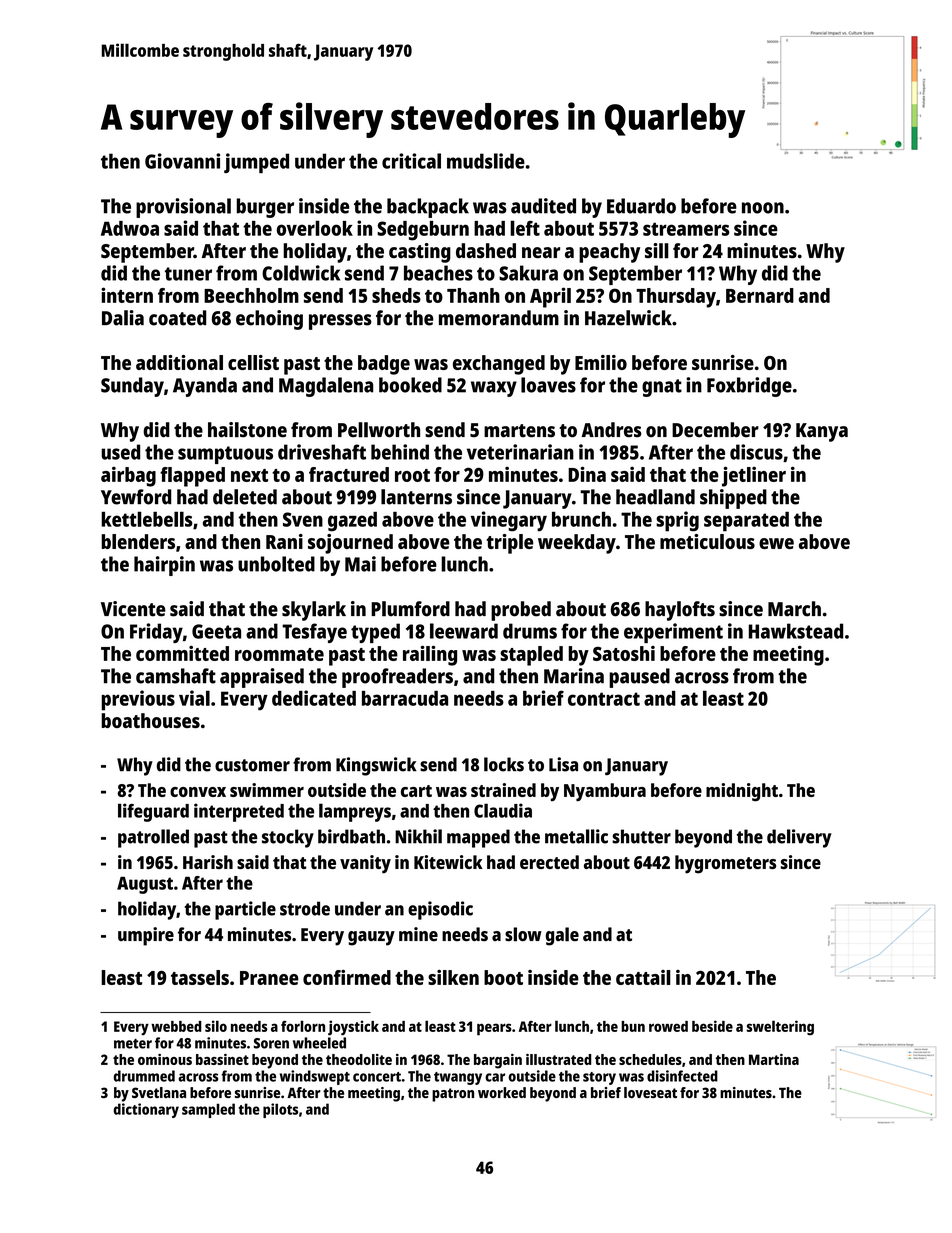  Describe the element at coordinates (822, 432) in the image. I see `Kanya` at that location.
